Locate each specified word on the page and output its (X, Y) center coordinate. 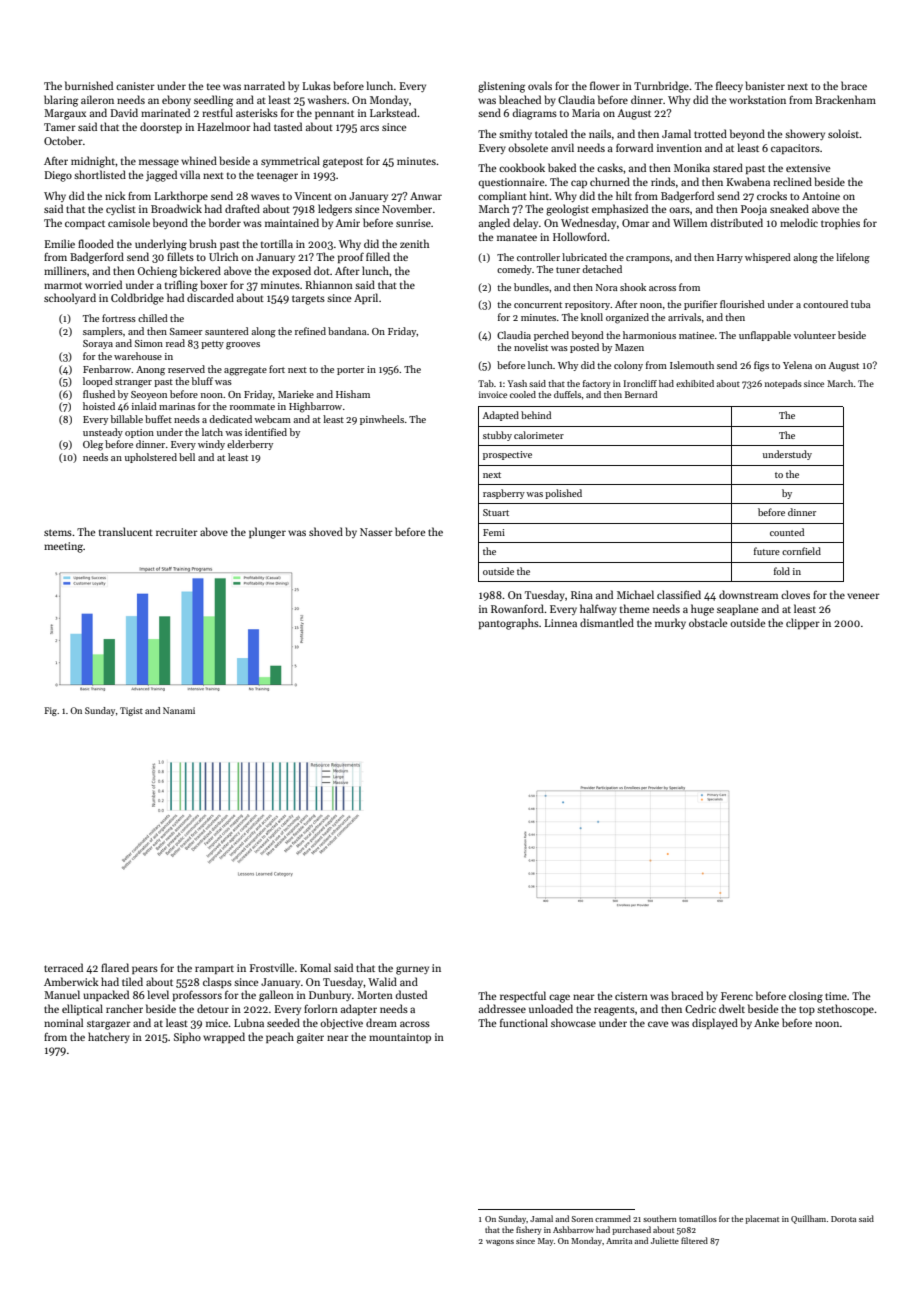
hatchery (109, 1037)
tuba (861, 304)
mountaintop (400, 1038)
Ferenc (737, 996)
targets (308, 300)
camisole (129, 222)
